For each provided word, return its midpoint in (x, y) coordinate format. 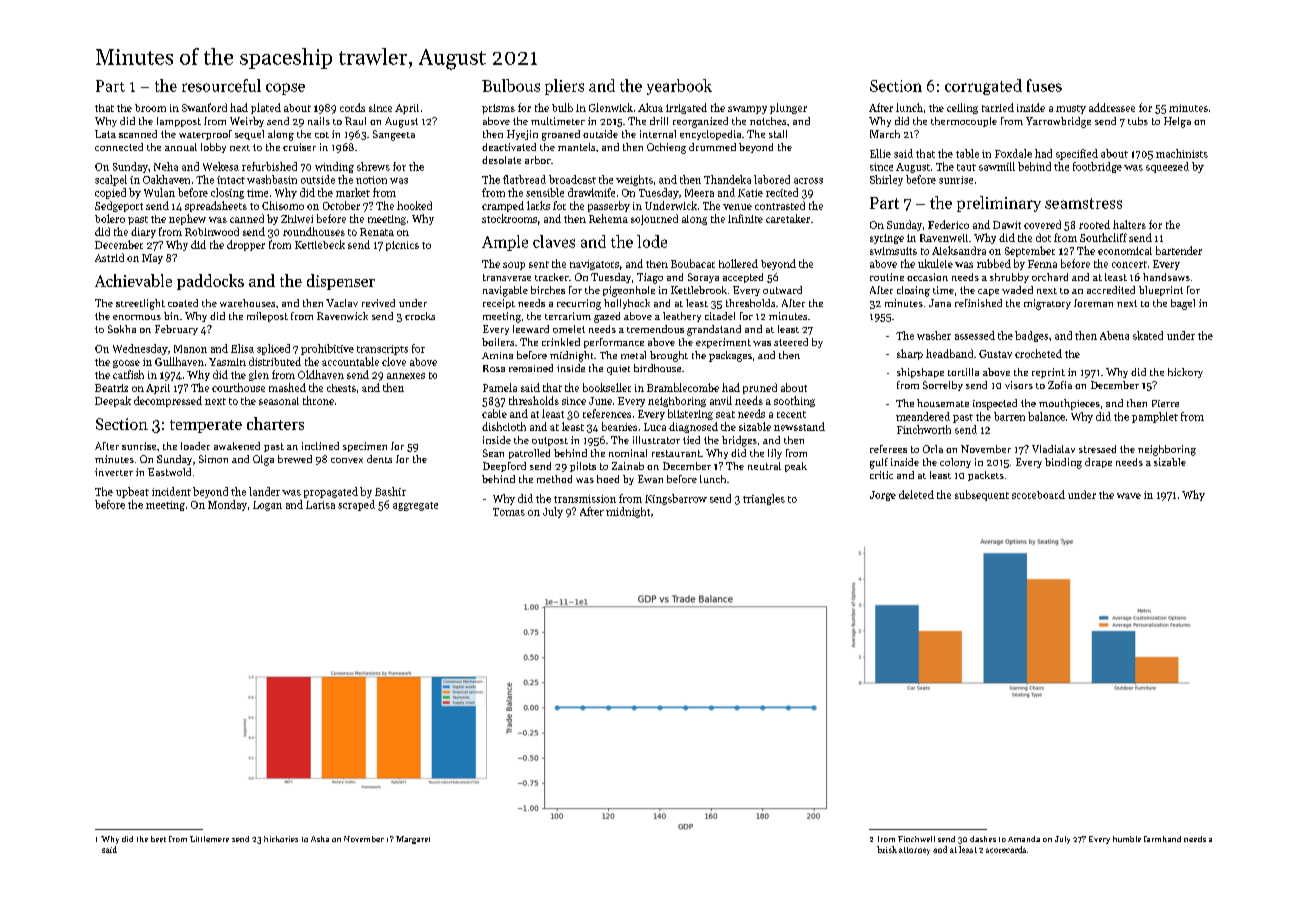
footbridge (1097, 167)
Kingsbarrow (676, 499)
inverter (114, 472)
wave (1129, 496)
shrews (373, 166)
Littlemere (209, 839)
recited (782, 192)
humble (1127, 839)
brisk (887, 849)
